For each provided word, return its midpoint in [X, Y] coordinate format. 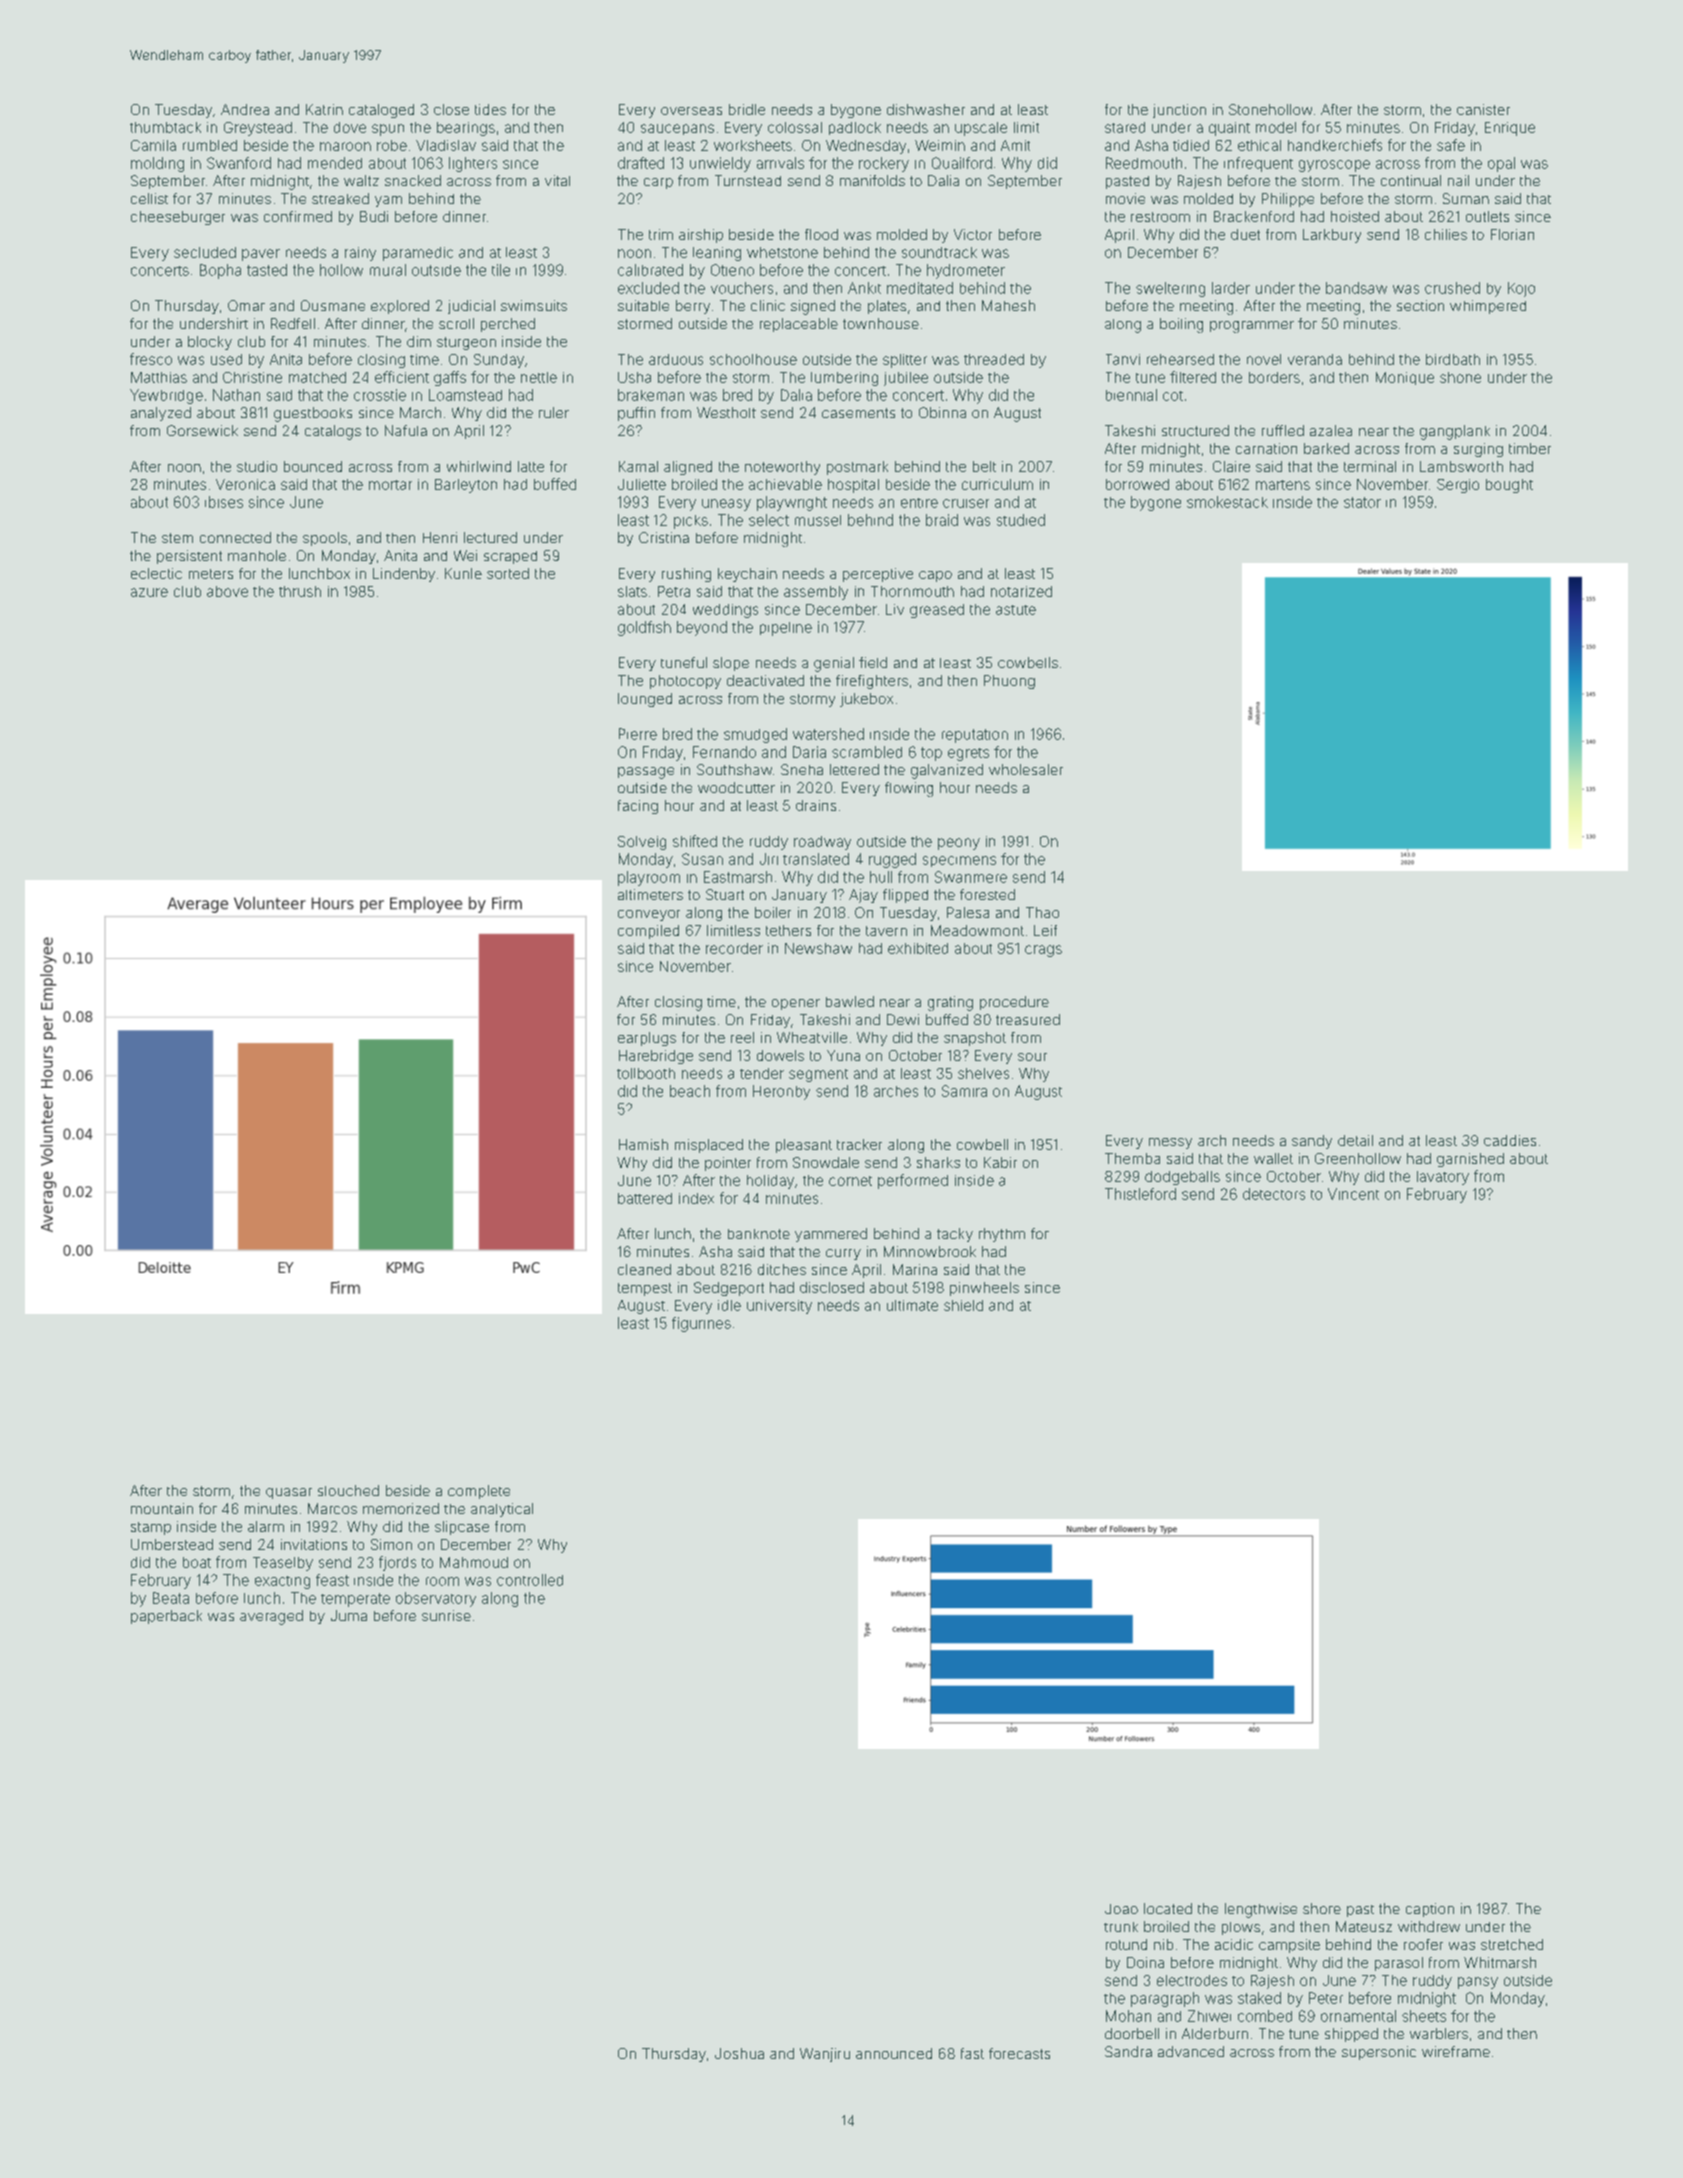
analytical [502, 1510]
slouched [348, 1490]
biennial [1131, 395]
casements [858, 413]
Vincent [1353, 1194]
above [227, 591]
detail [1355, 1140]
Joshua [739, 2053]
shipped [1351, 2035]
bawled [850, 1001]
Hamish [643, 1144]
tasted [267, 270]
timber [1530, 448]
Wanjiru [825, 2055]
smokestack [1227, 502]
